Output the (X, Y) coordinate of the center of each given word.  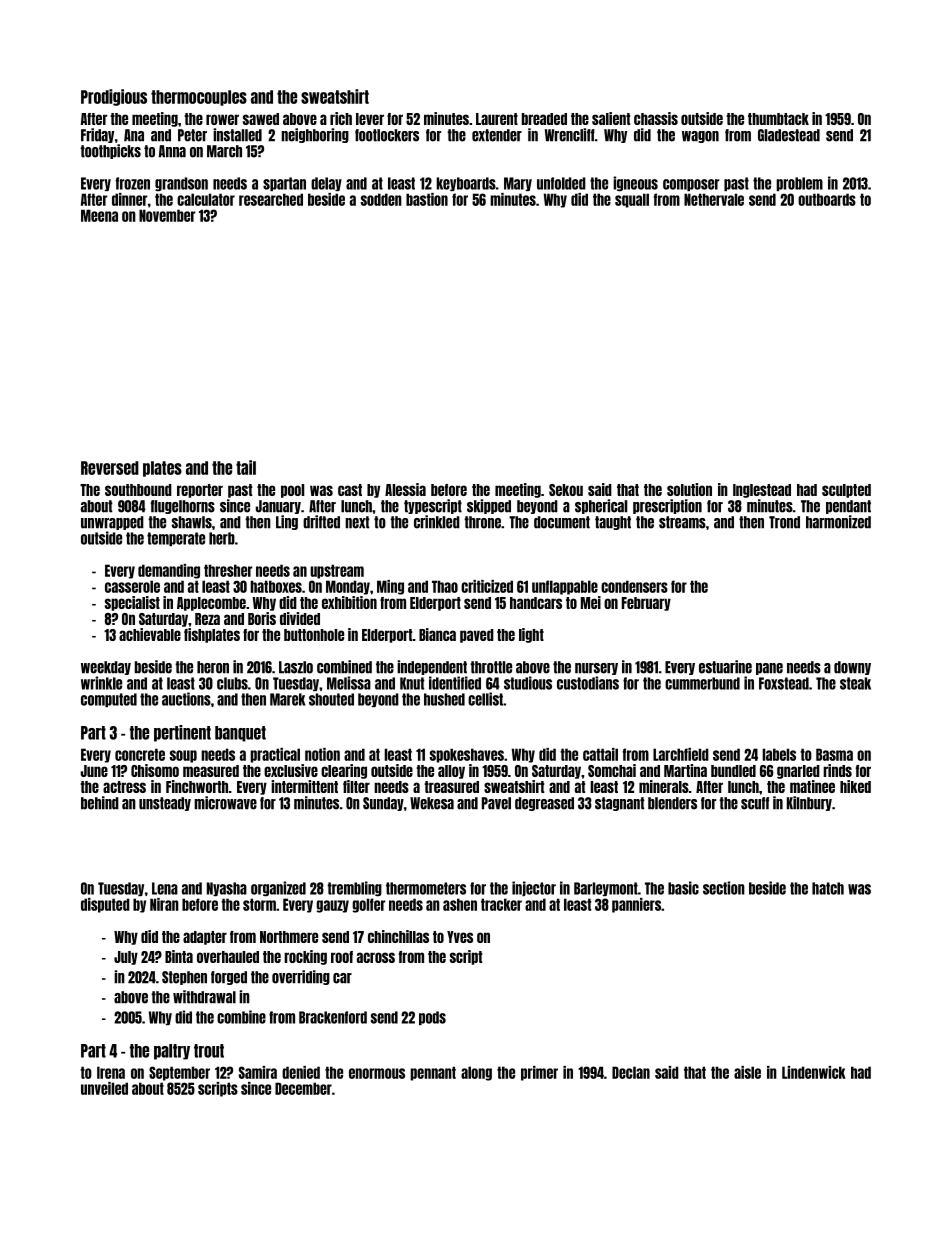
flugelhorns (183, 507)
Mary (518, 184)
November (167, 215)
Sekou (566, 490)
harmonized (838, 522)
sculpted (846, 491)
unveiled (104, 1088)
